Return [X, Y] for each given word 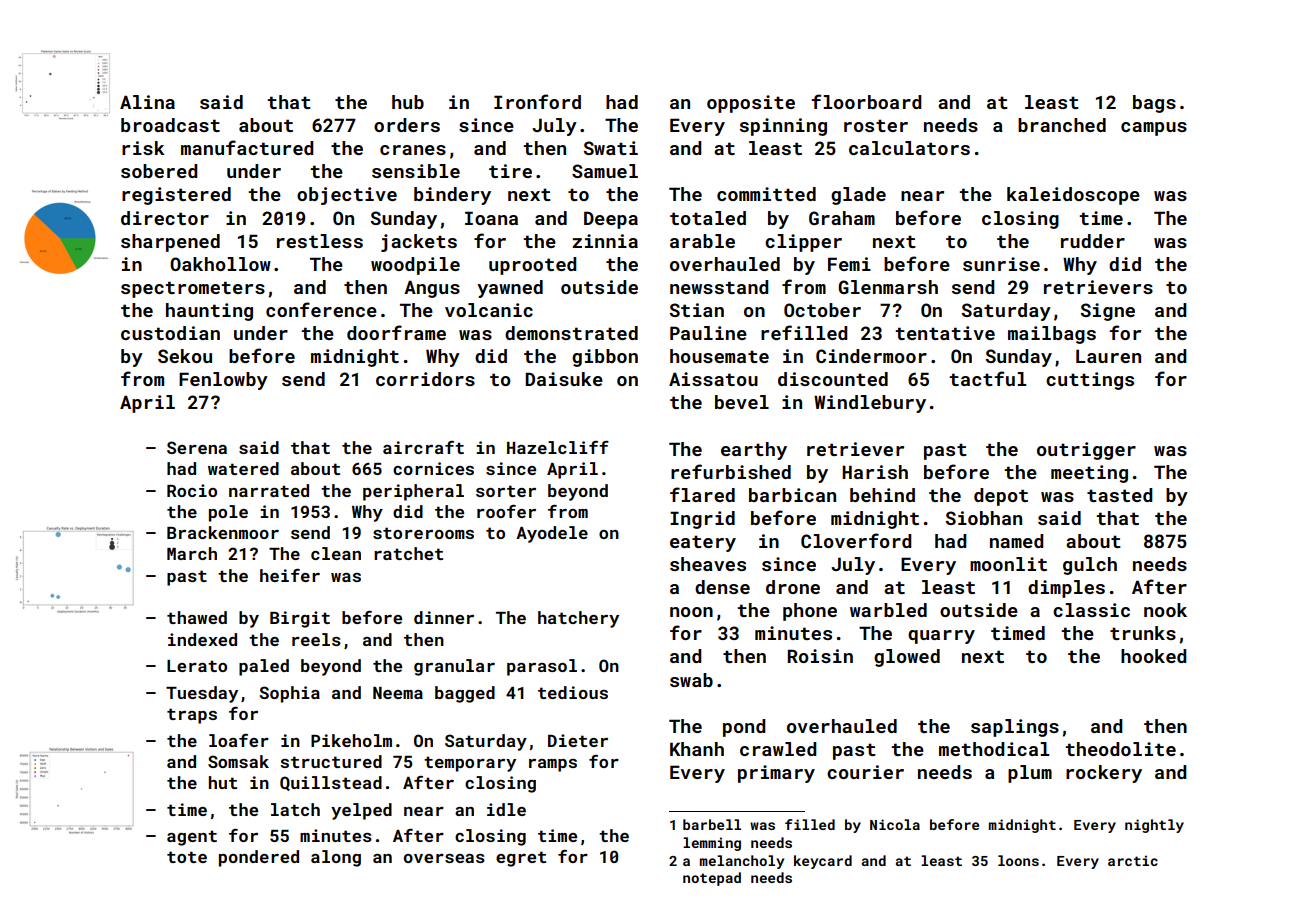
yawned [510, 289]
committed [766, 194]
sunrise [1001, 264]
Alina [147, 102]
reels [316, 639]
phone [810, 612]
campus [1154, 129]
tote [187, 857]
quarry [941, 637]
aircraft [423, 447]
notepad [712, 879]
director [165, 218]
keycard [823, 862]
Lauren [1108, 356]
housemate [719, 356]
